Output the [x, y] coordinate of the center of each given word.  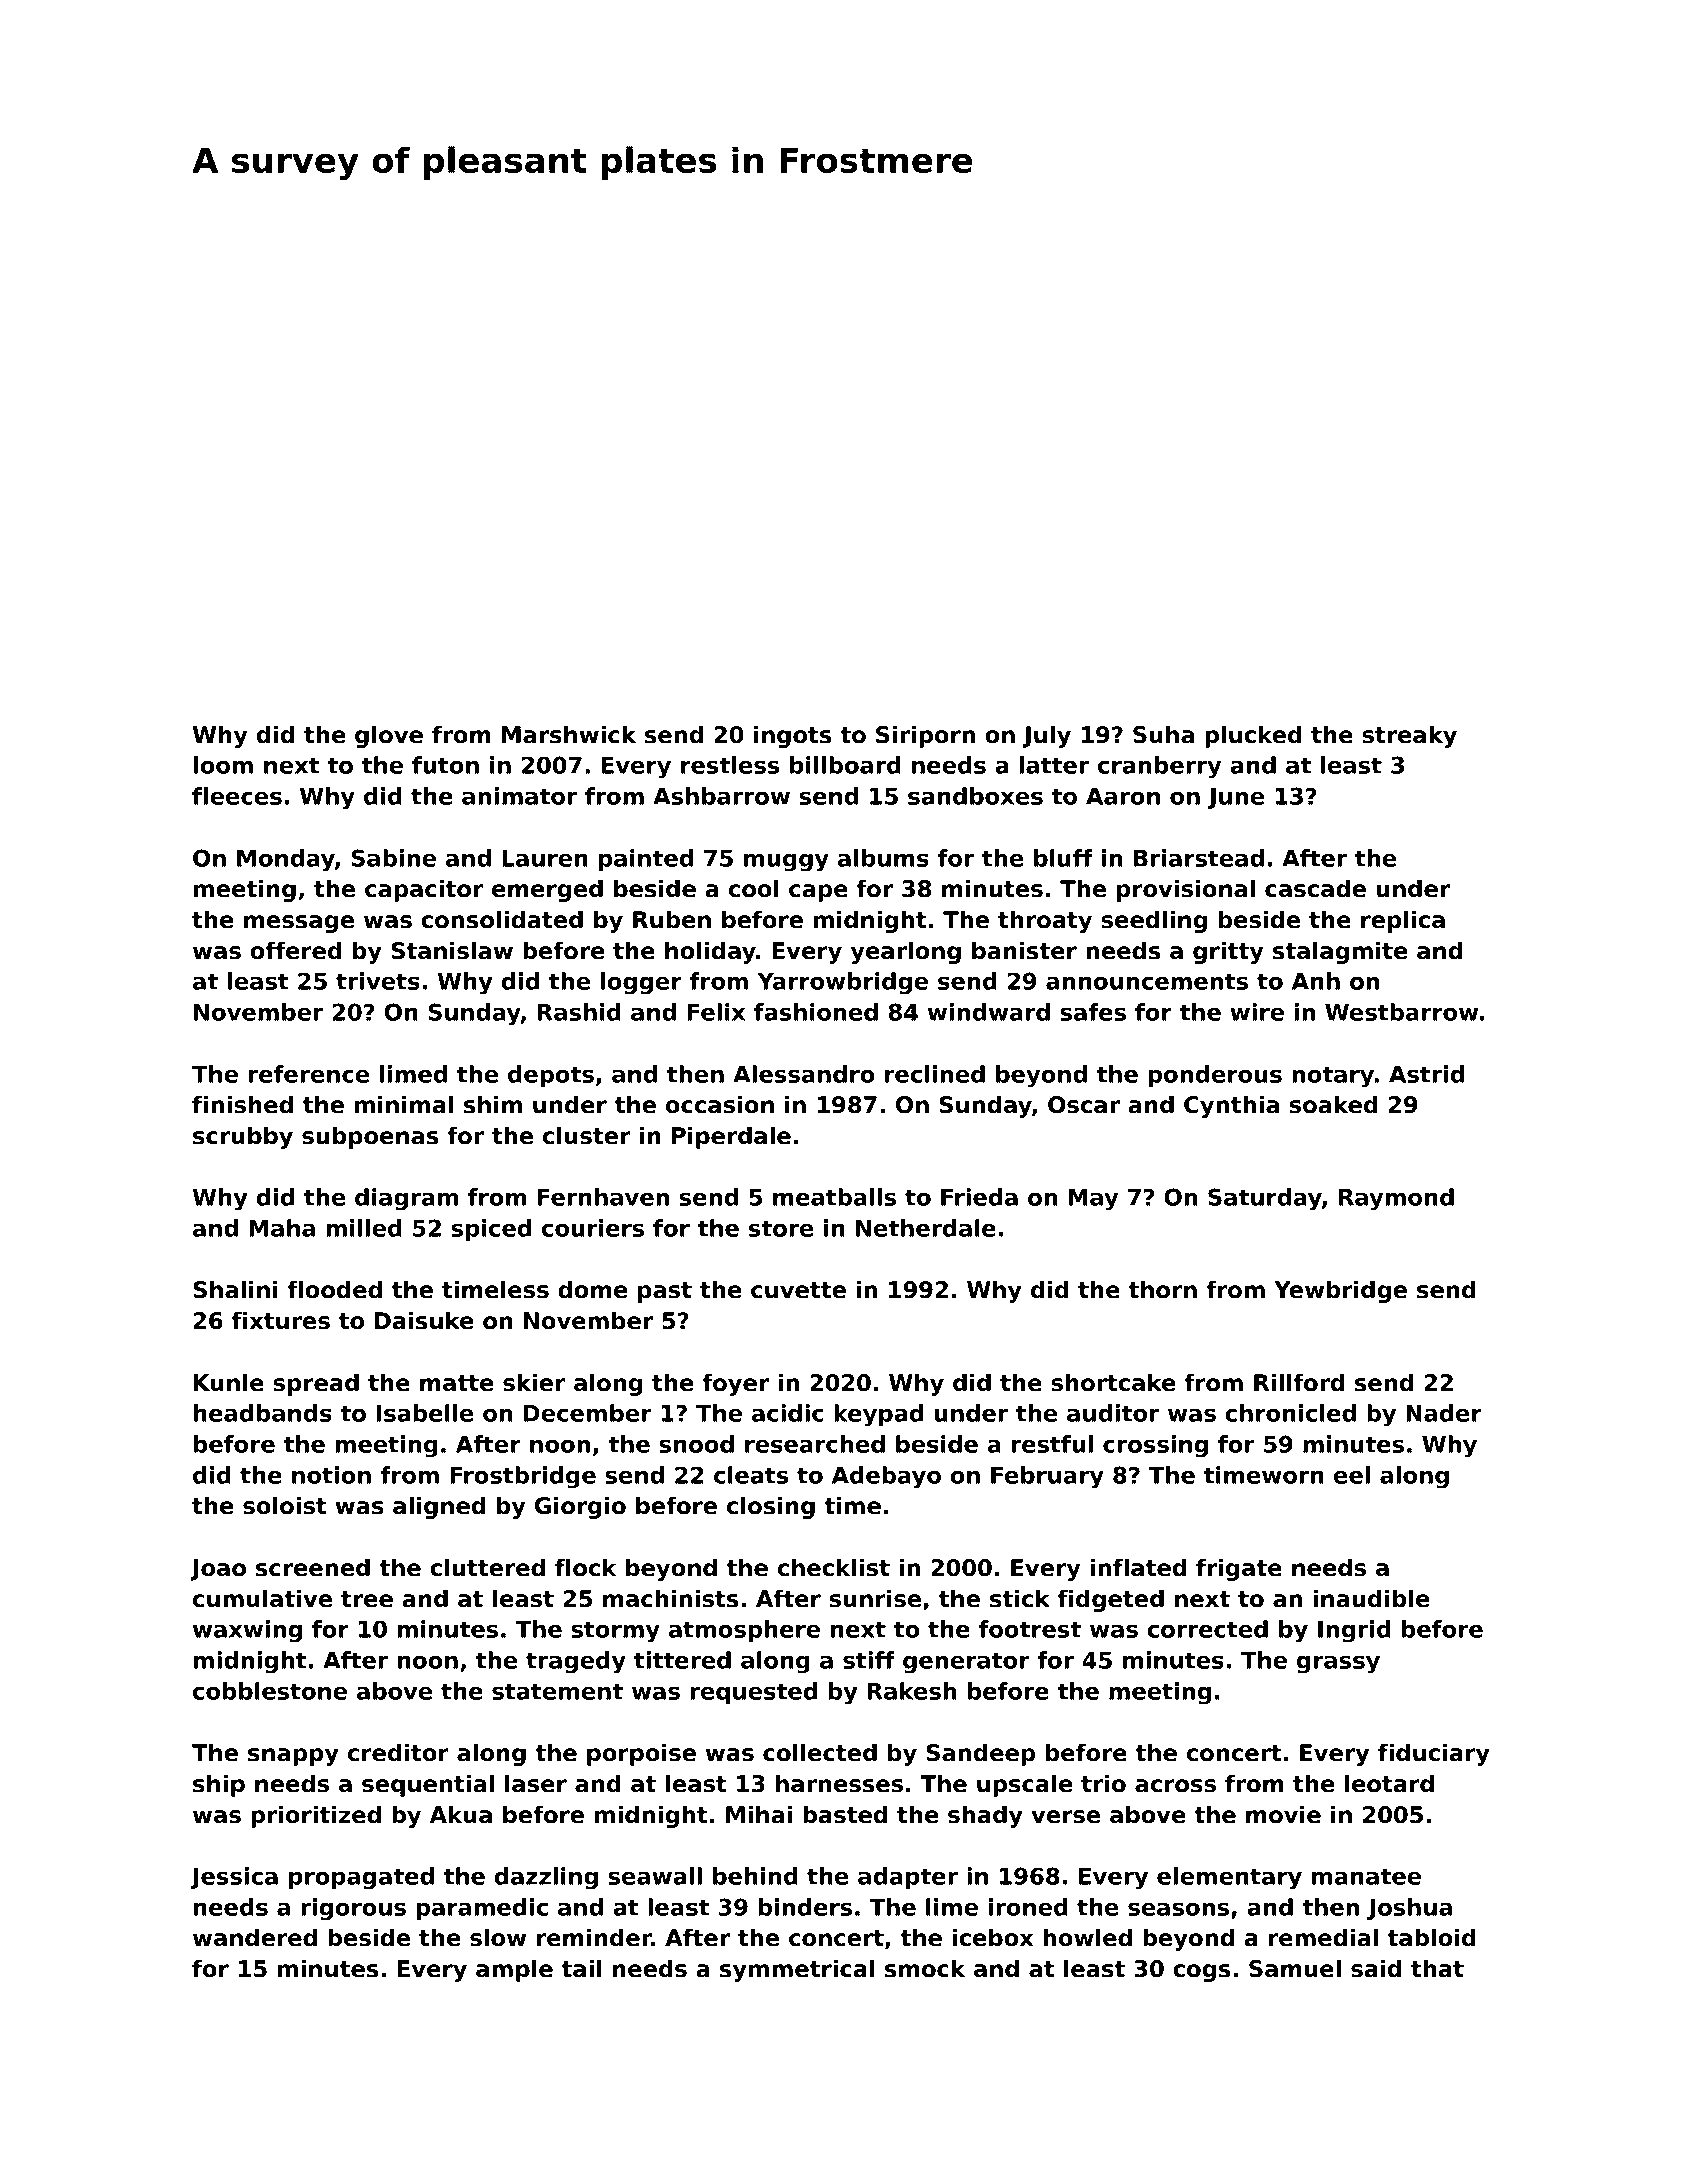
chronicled [1290, 1413]
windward [988, 1012]
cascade [1315, 888]
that [1437, 1968]
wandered [255, 1937]
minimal [404, 1104]
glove [389, 736]
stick [1020, 1598]
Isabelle [425, 1413]
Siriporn [925, 736]
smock [925, 1968]
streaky [1409, 736]
